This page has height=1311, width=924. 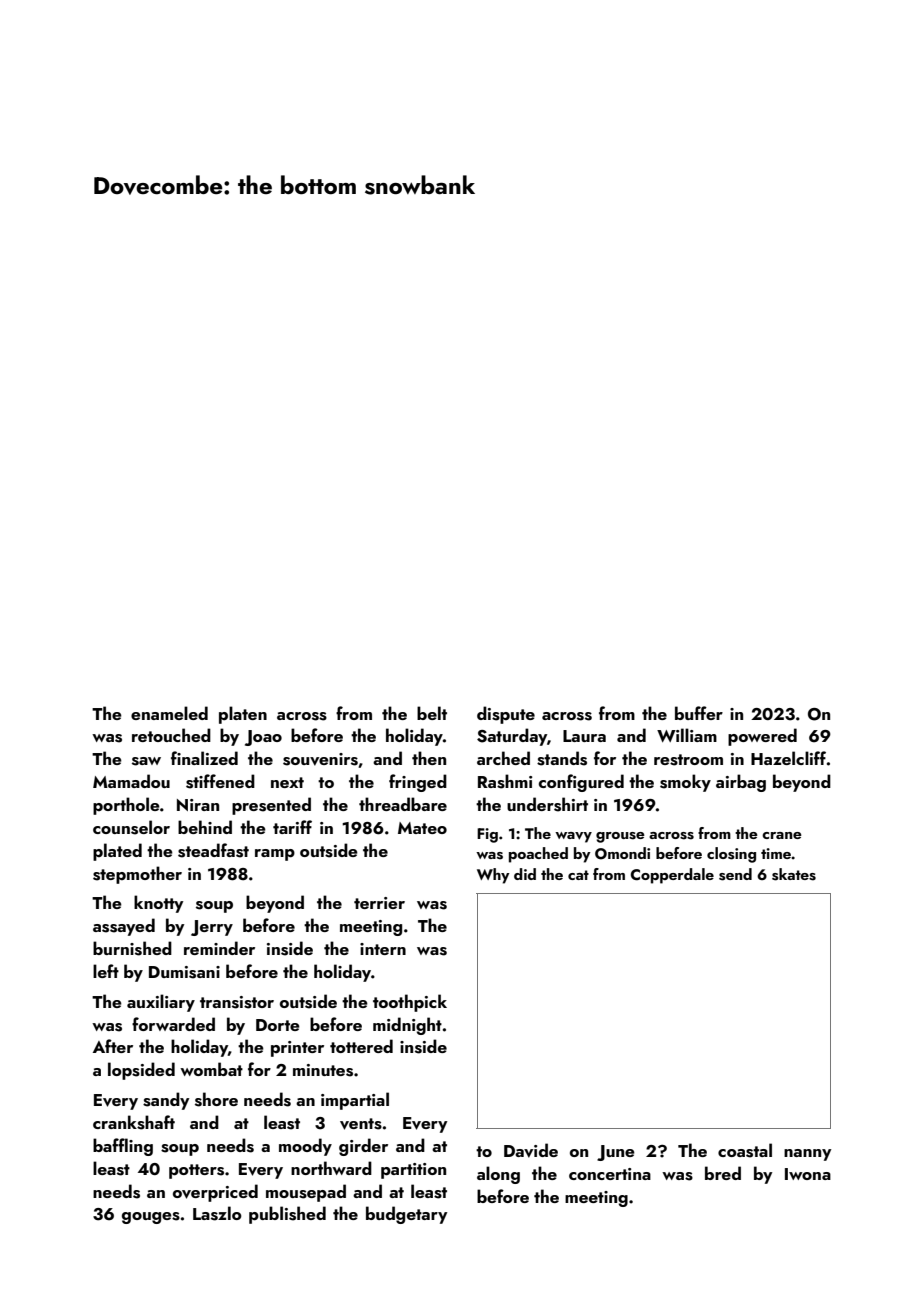 What do you see at coordinates (137, 875) in the page?
I see `stepmother` at bounding box center [137, 875].
